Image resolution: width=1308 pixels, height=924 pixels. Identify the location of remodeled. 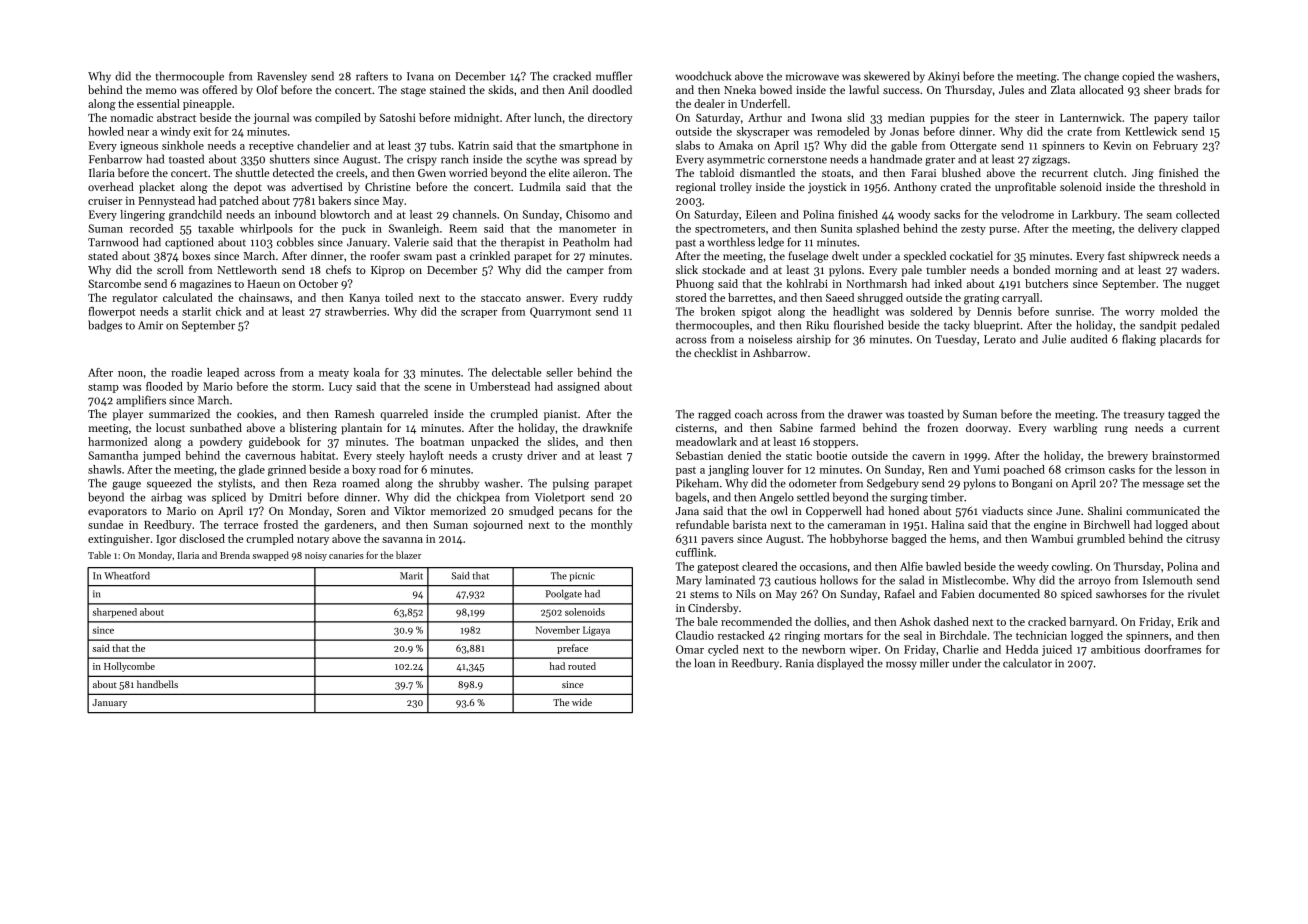
(843, 131).
